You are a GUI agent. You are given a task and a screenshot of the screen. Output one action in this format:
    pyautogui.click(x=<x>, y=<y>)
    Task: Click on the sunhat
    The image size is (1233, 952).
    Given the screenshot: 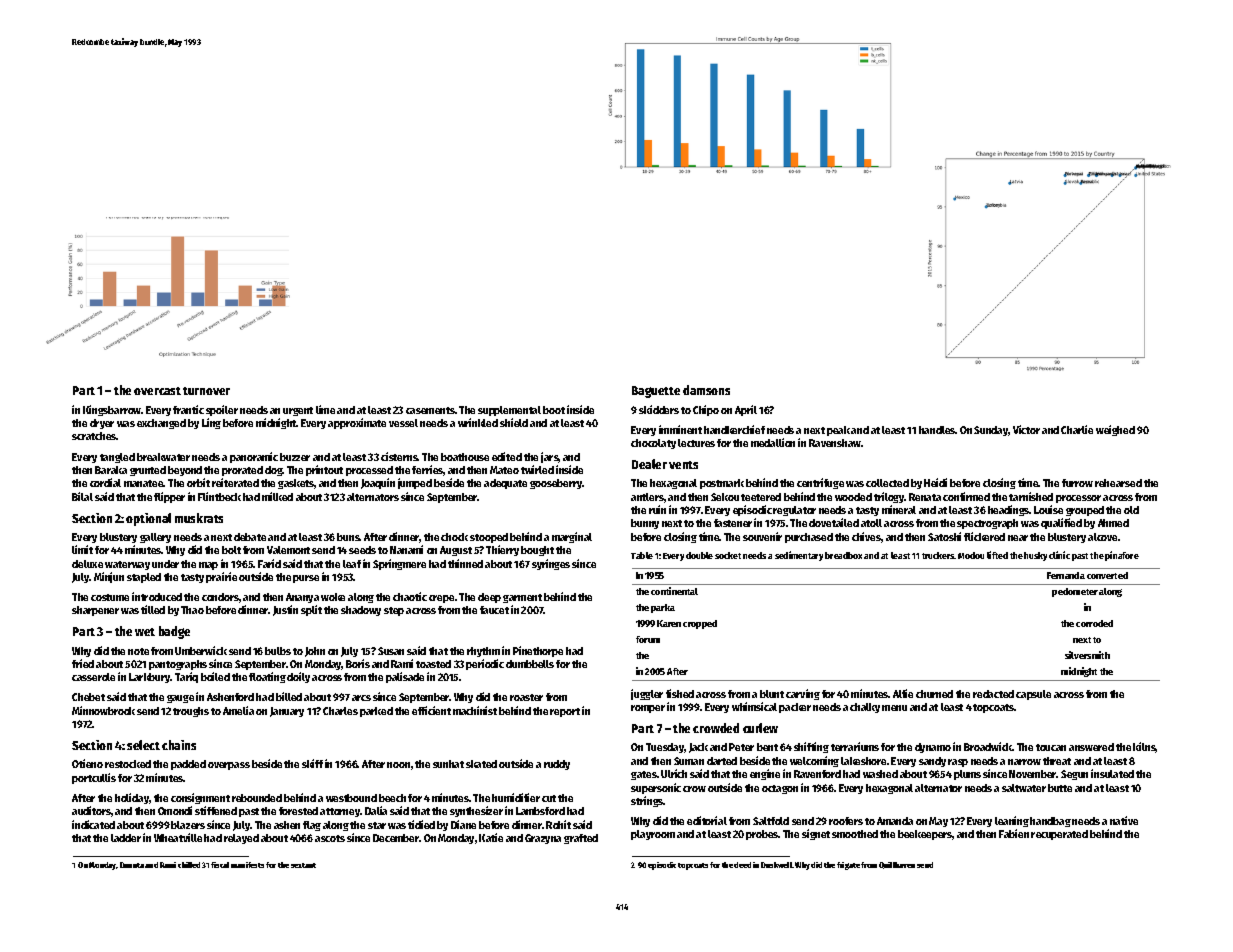 What is the action you would take?
    pyautogui.click(x=448, y=764)
